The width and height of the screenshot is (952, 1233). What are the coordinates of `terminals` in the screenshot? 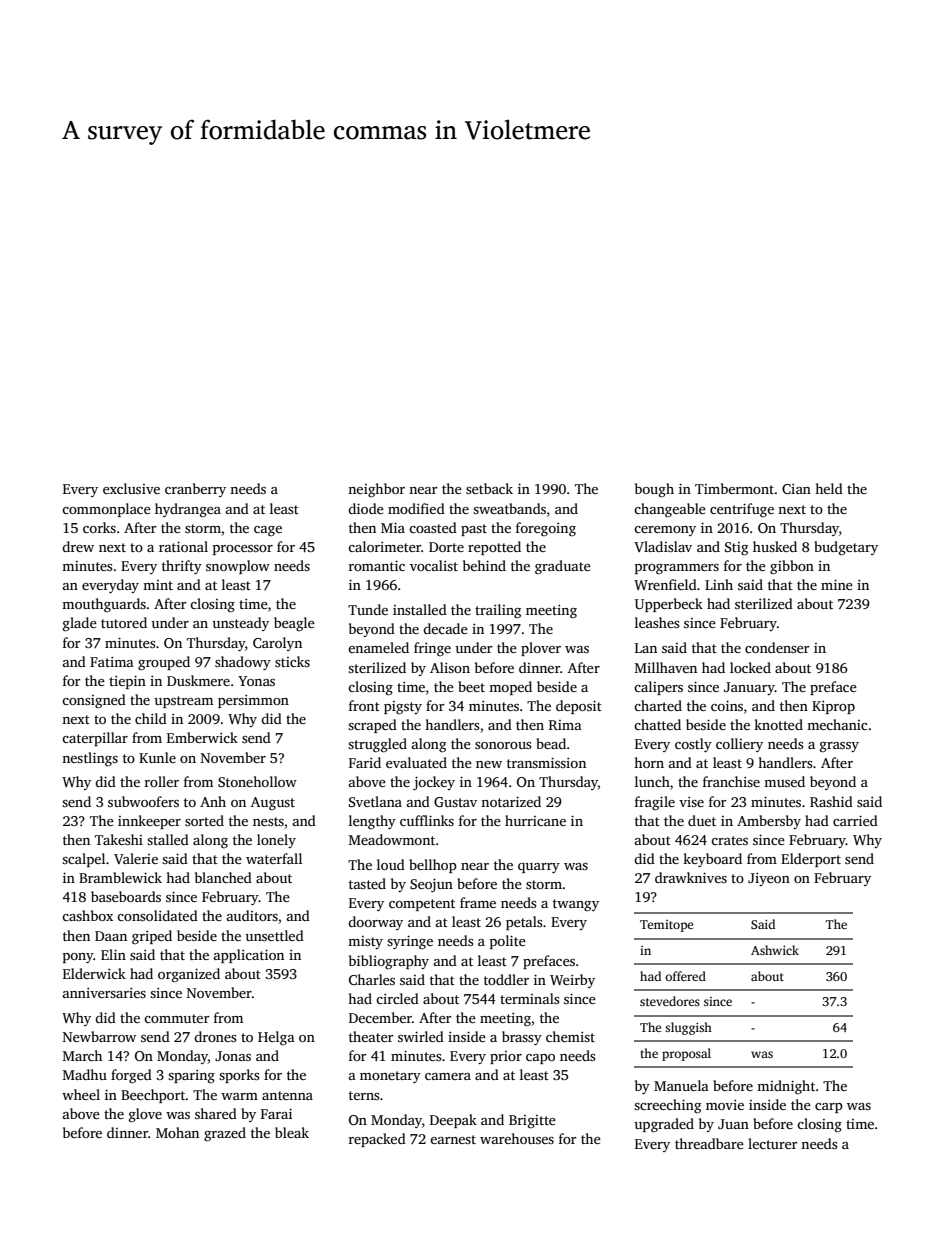 It's located at (530, 998).
